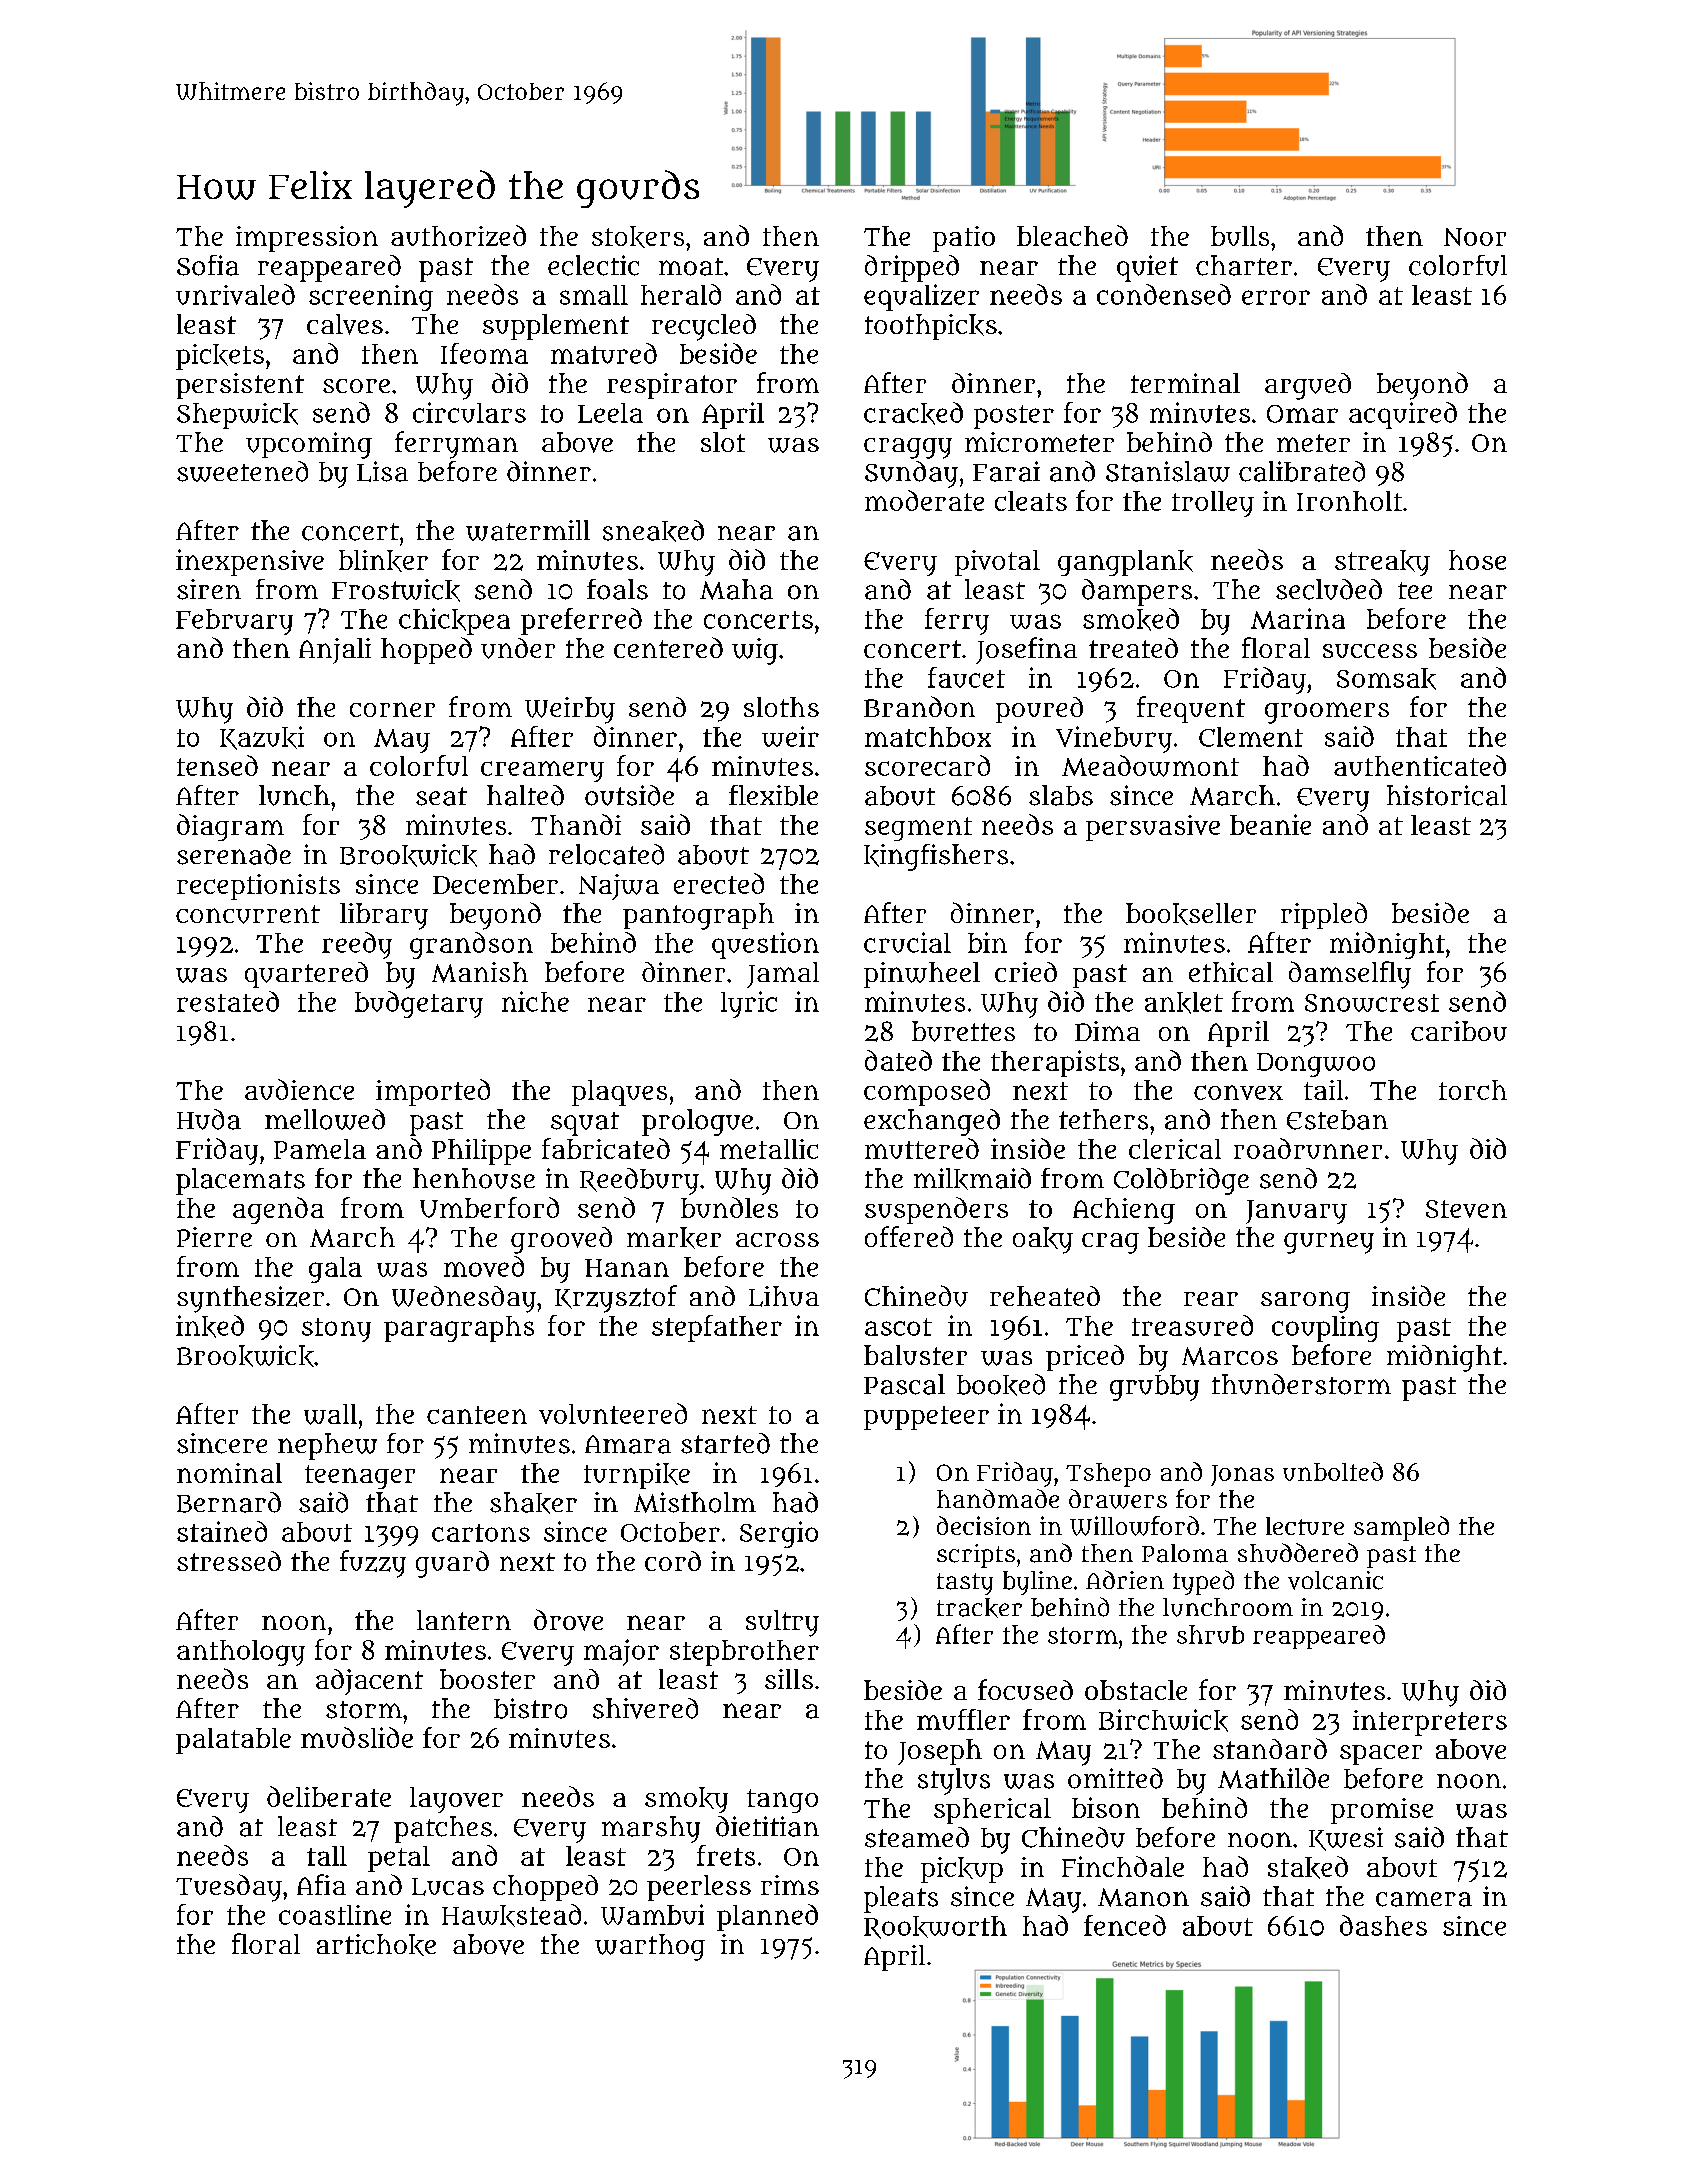  What do you see at coordinates (1401, 1528) in the screenshot?
I see `sampled` at bounding box center [1401, 1528].
